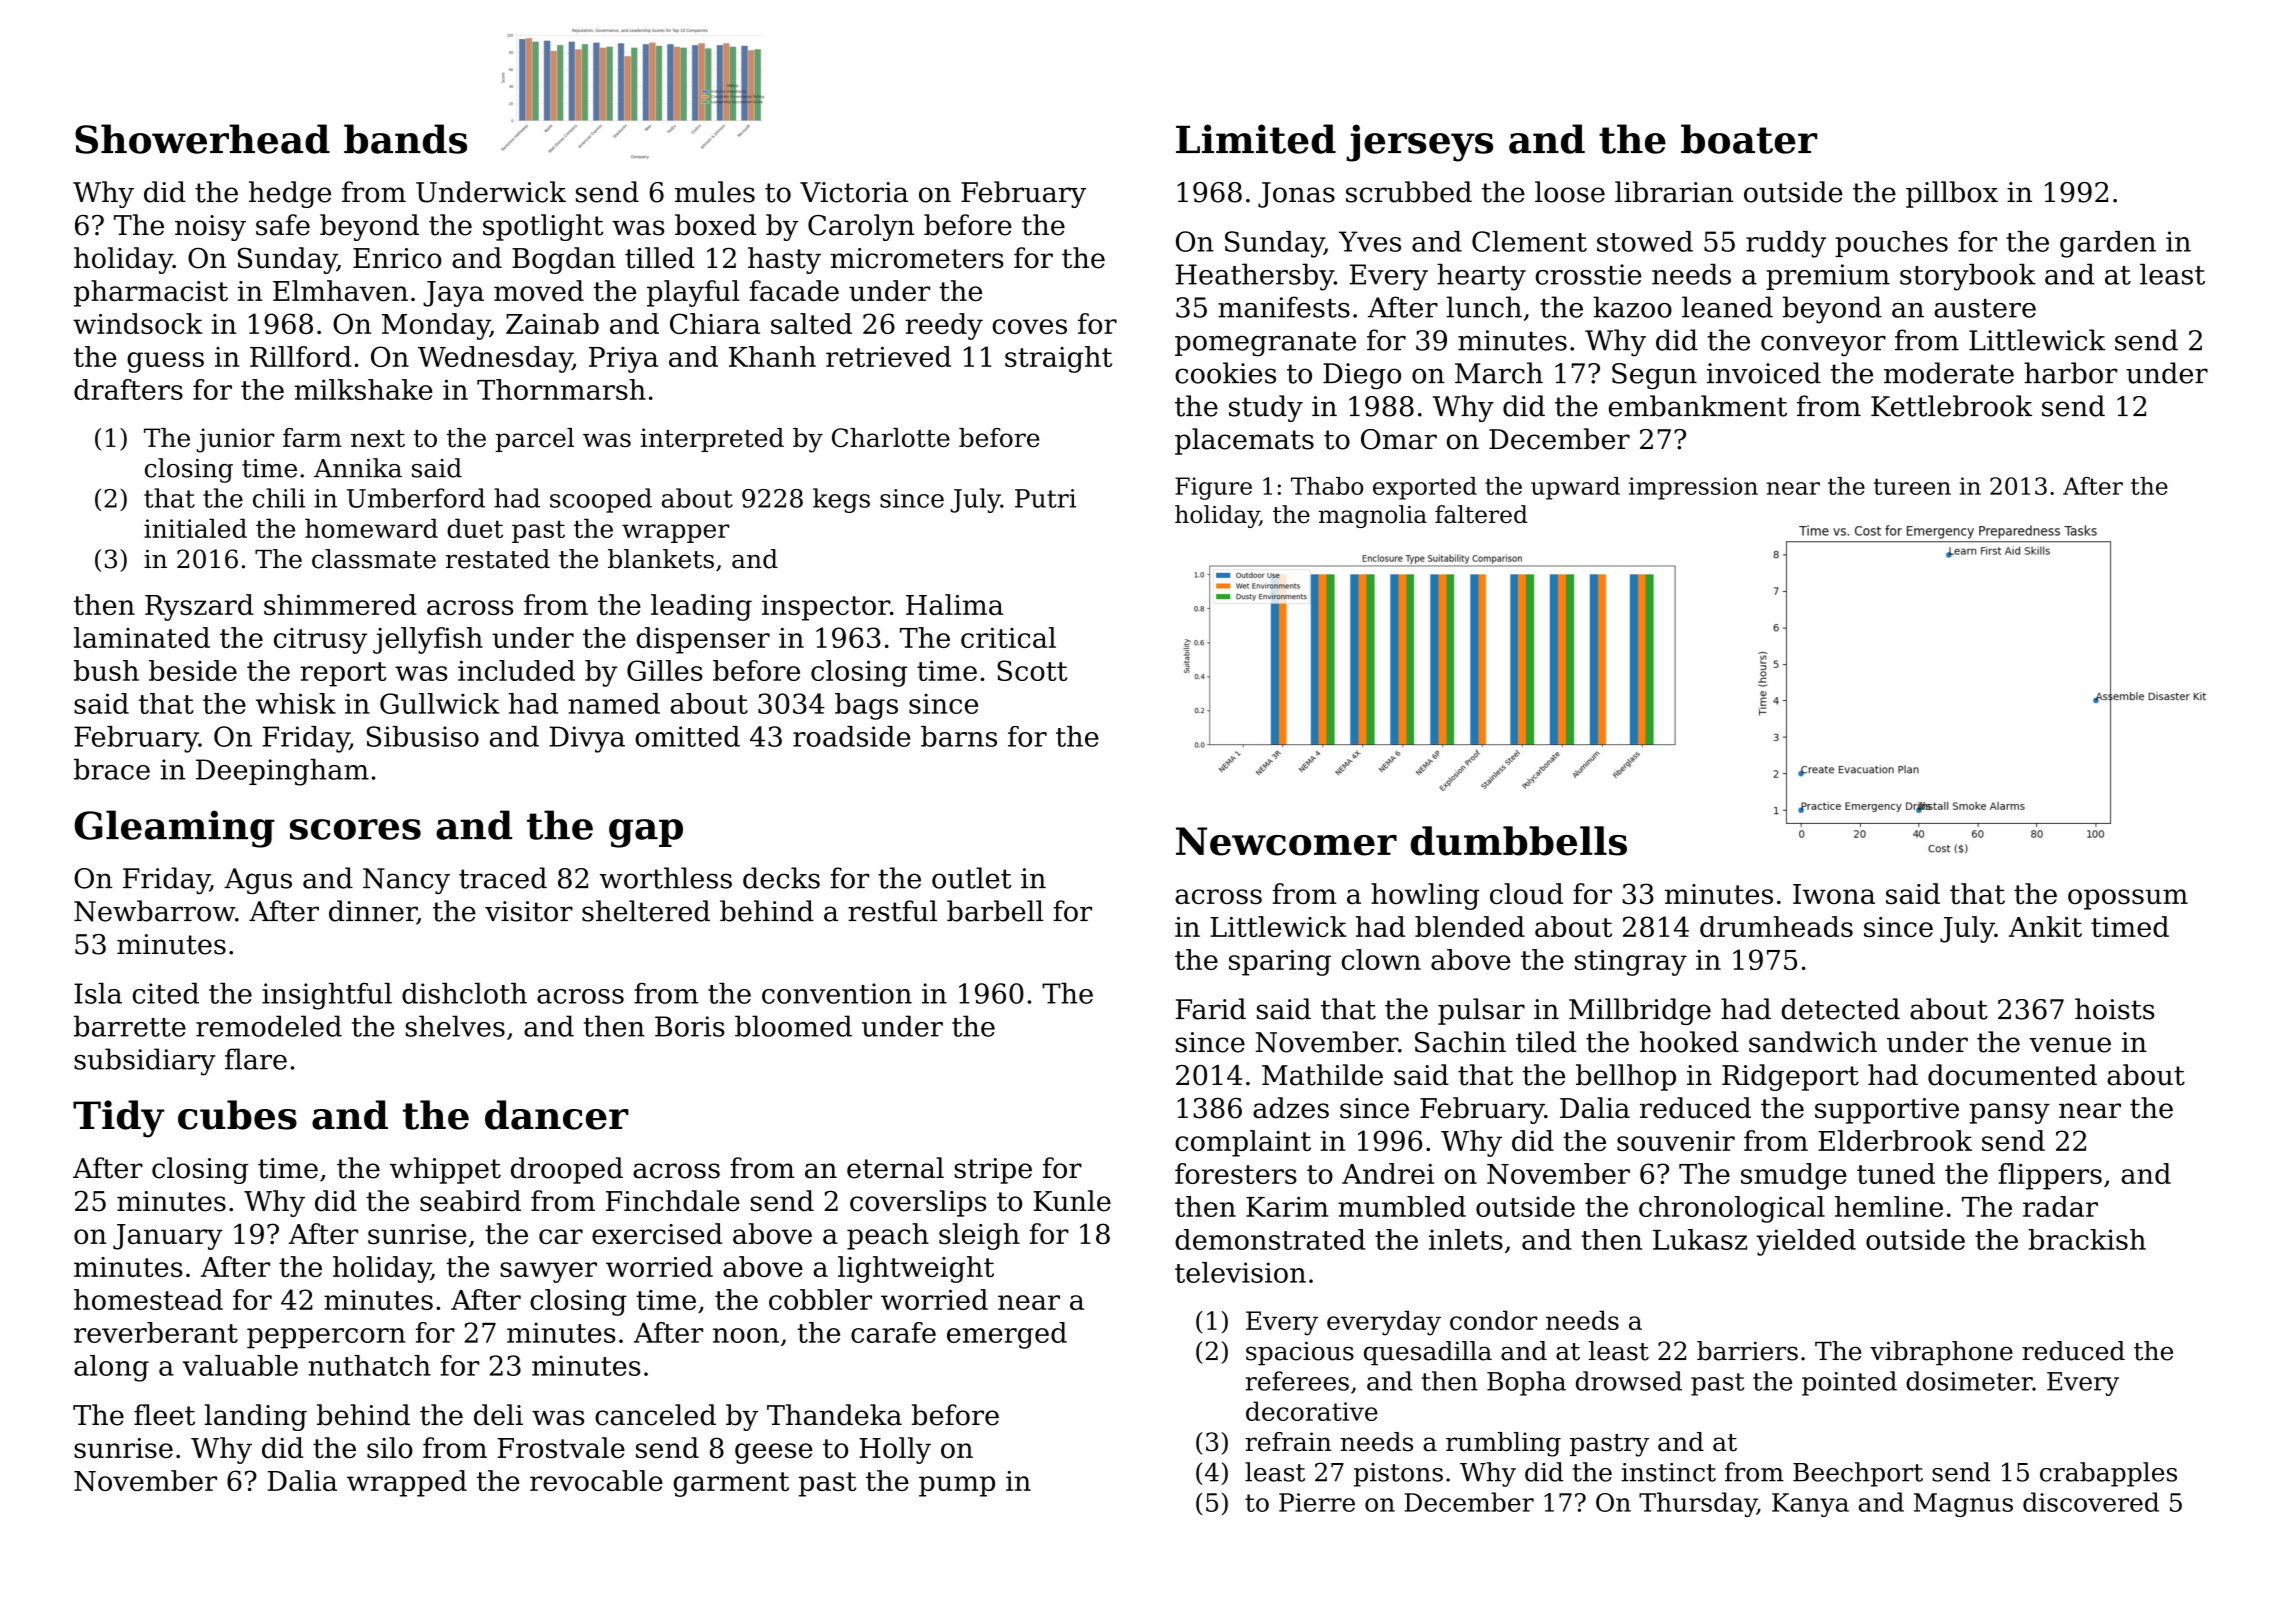 The width and height of the screenshot is (2292, 1620). Describe the element at coordinates (557, 1115) in the screenshot. I see `dancer` at that location.
